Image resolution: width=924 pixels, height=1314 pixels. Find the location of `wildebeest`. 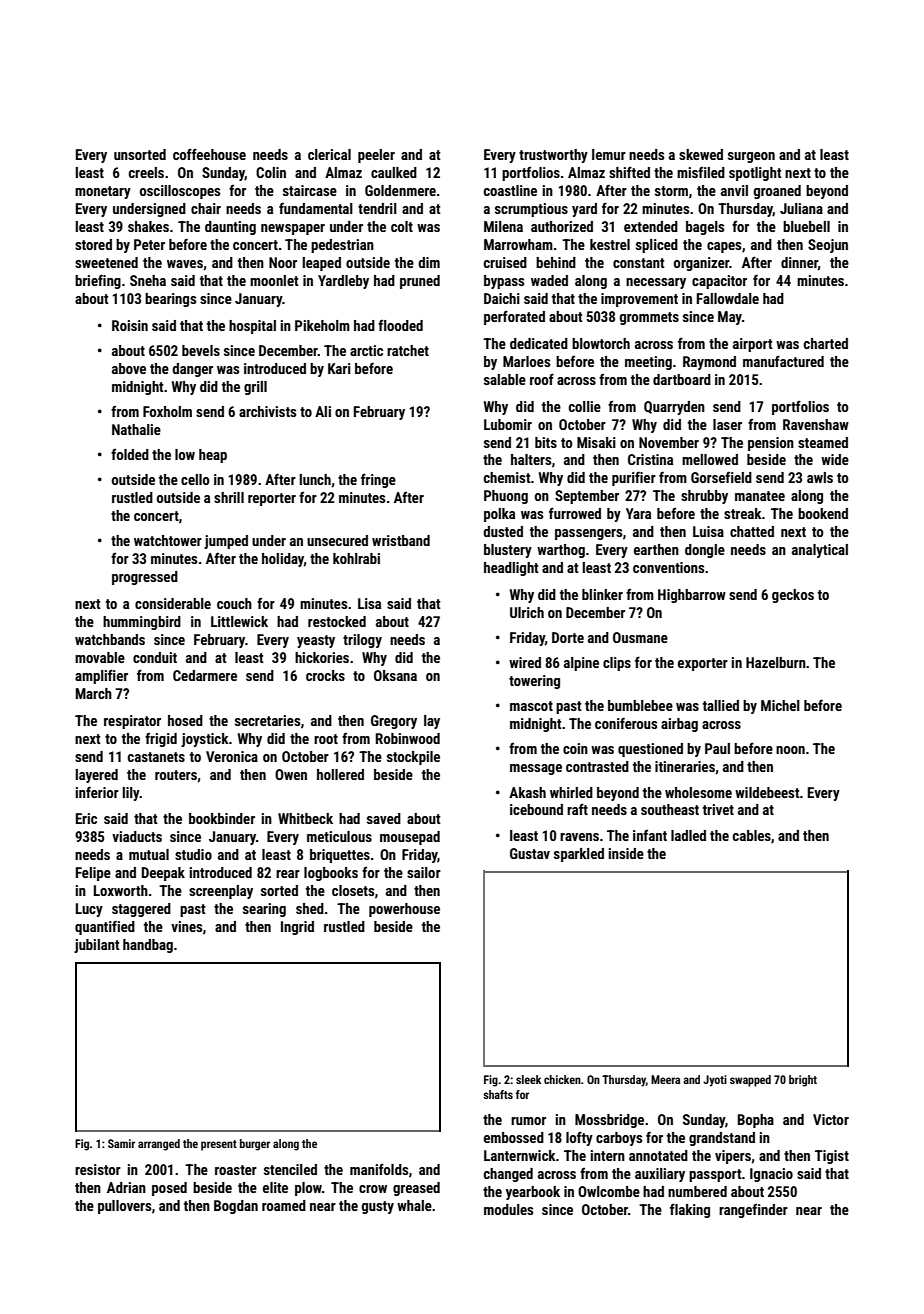

wildebeest is located at coordinates (767, 792).
